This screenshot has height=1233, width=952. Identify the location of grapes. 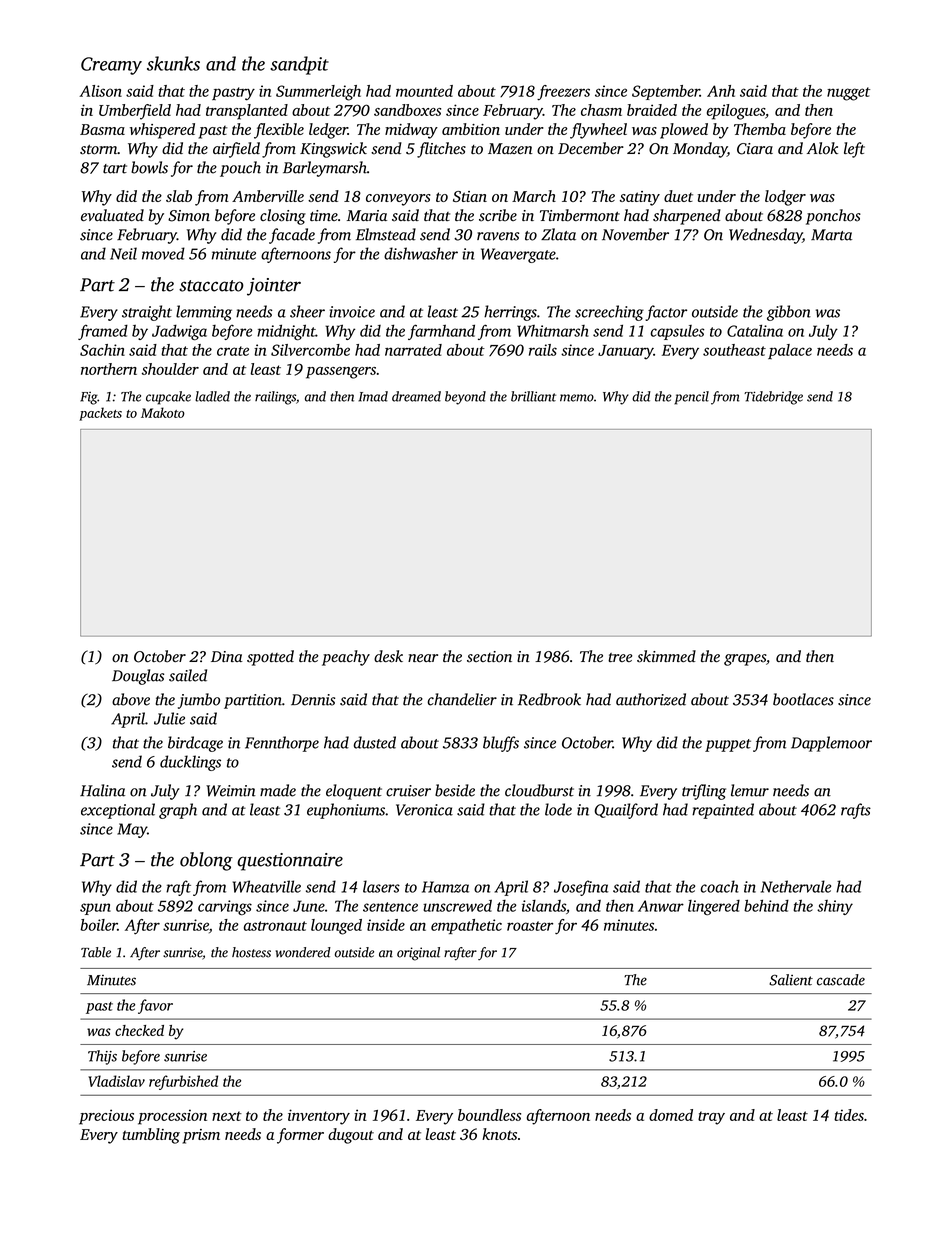
(745, 660).
